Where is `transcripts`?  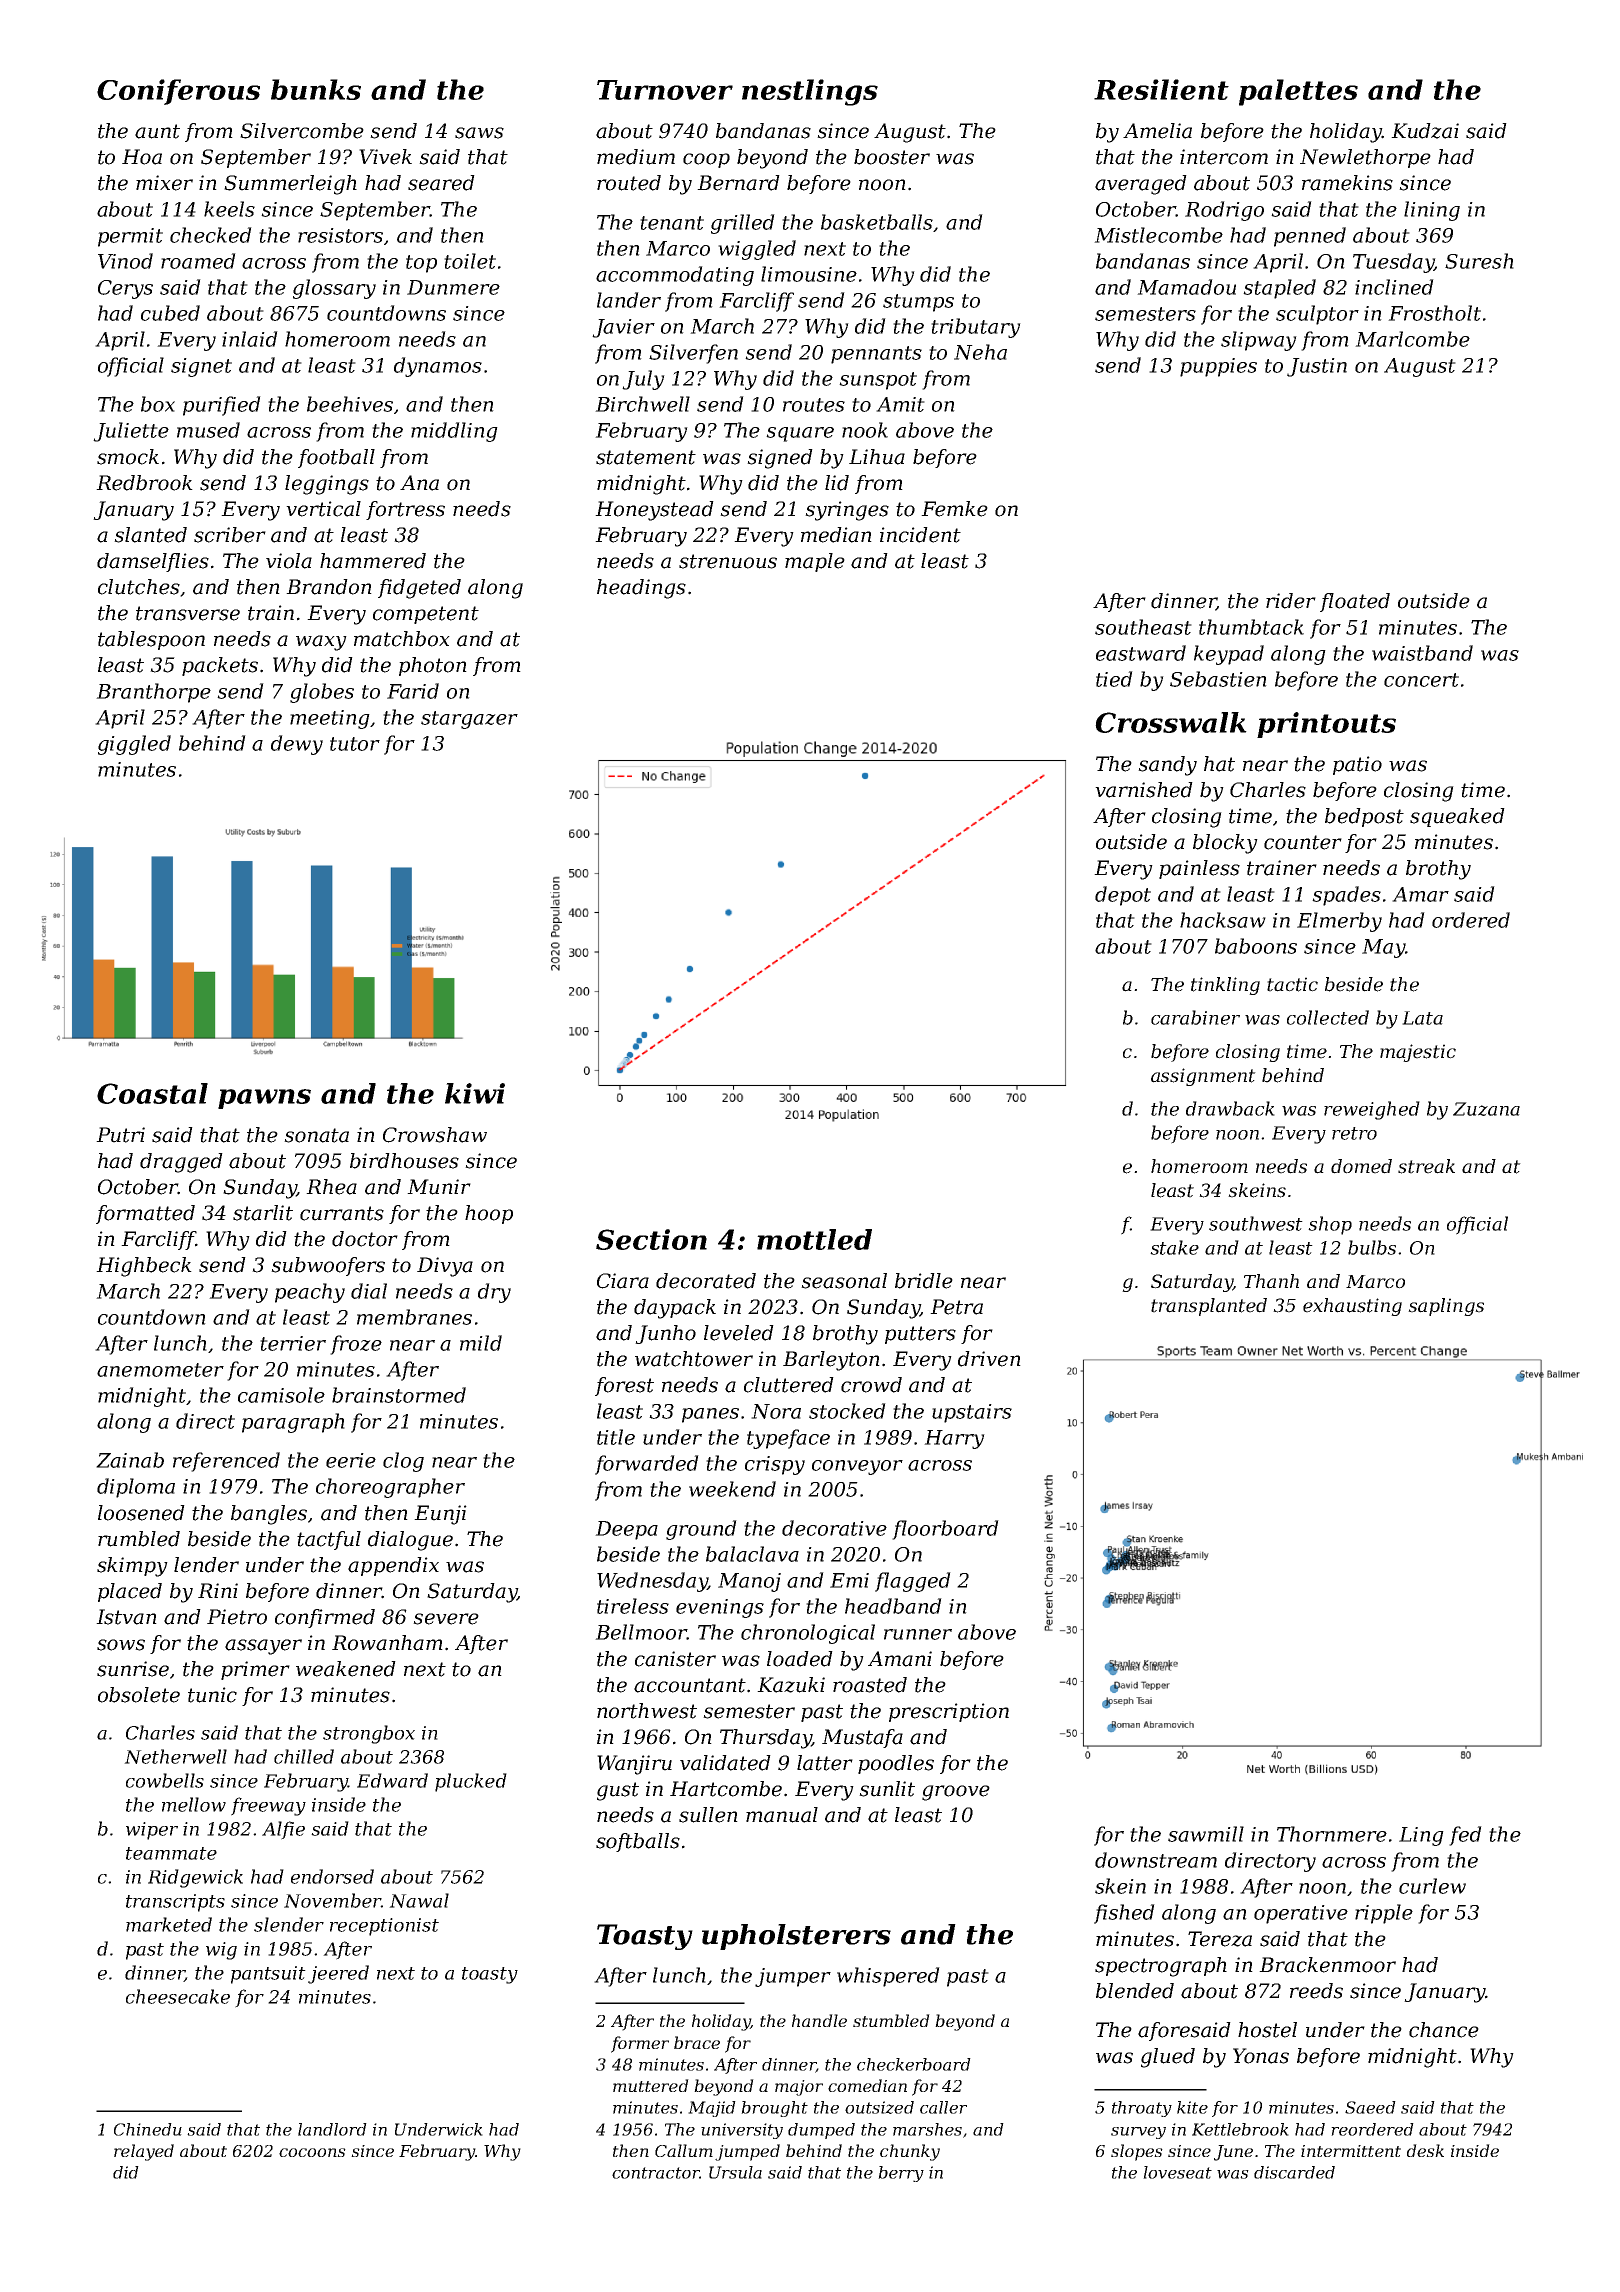 transcripts is located at coordinates (175, 1903).
